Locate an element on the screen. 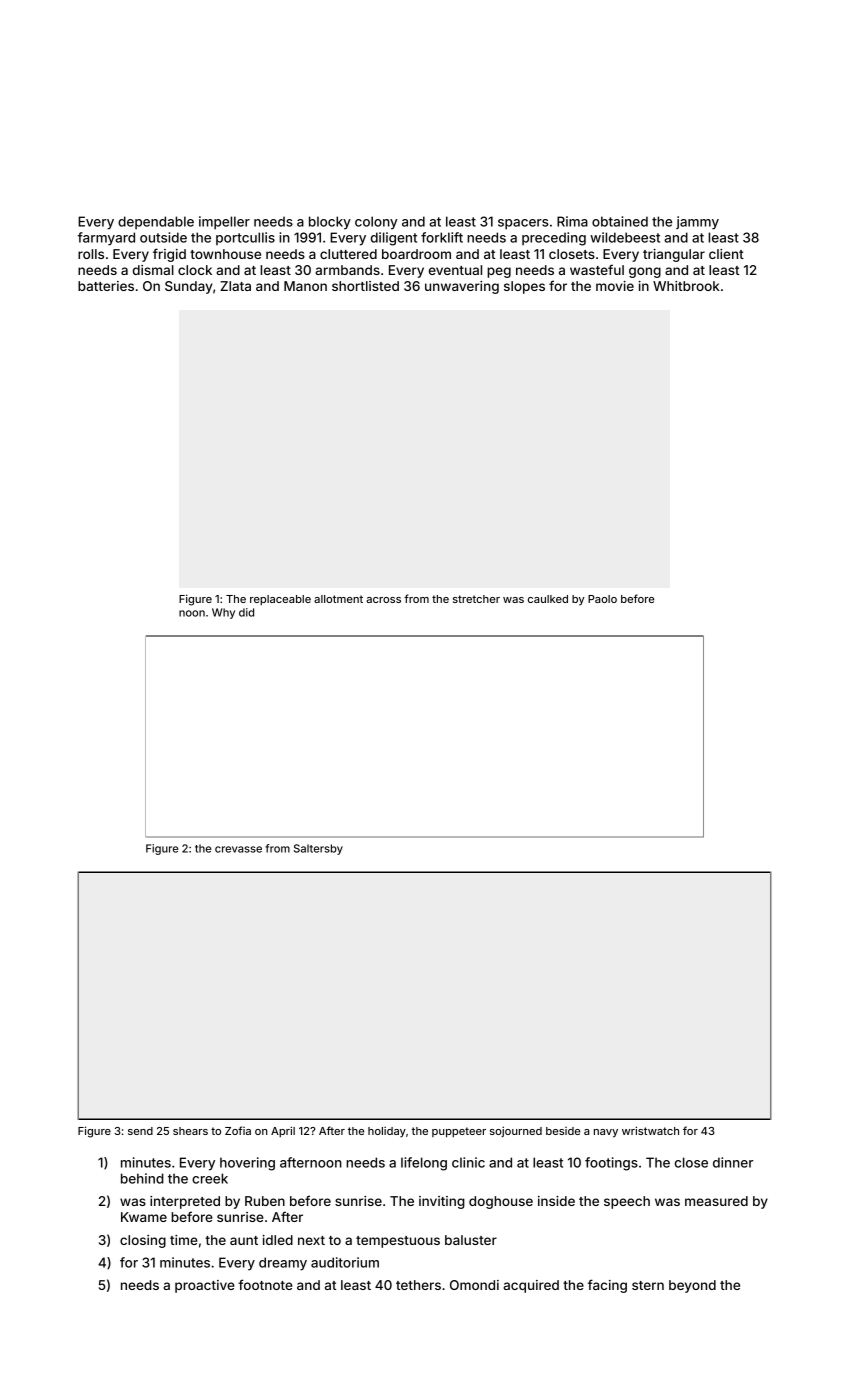 This screenshot has width=849, height=1400. shortlisted is located at coordinates (365, 286).
